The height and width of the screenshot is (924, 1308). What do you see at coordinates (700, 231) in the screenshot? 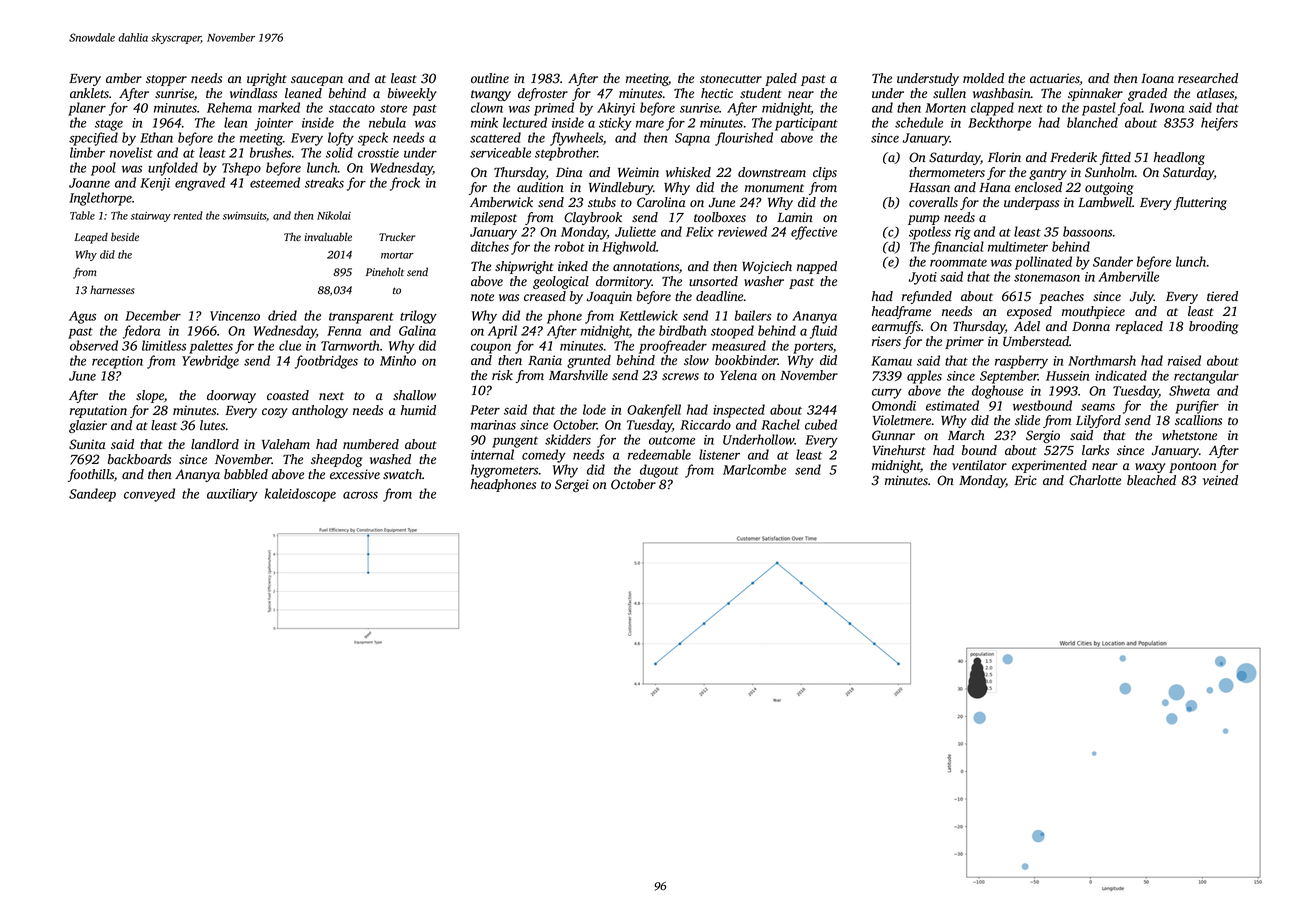
I see `Felix` at bounding box center [700, 231].
